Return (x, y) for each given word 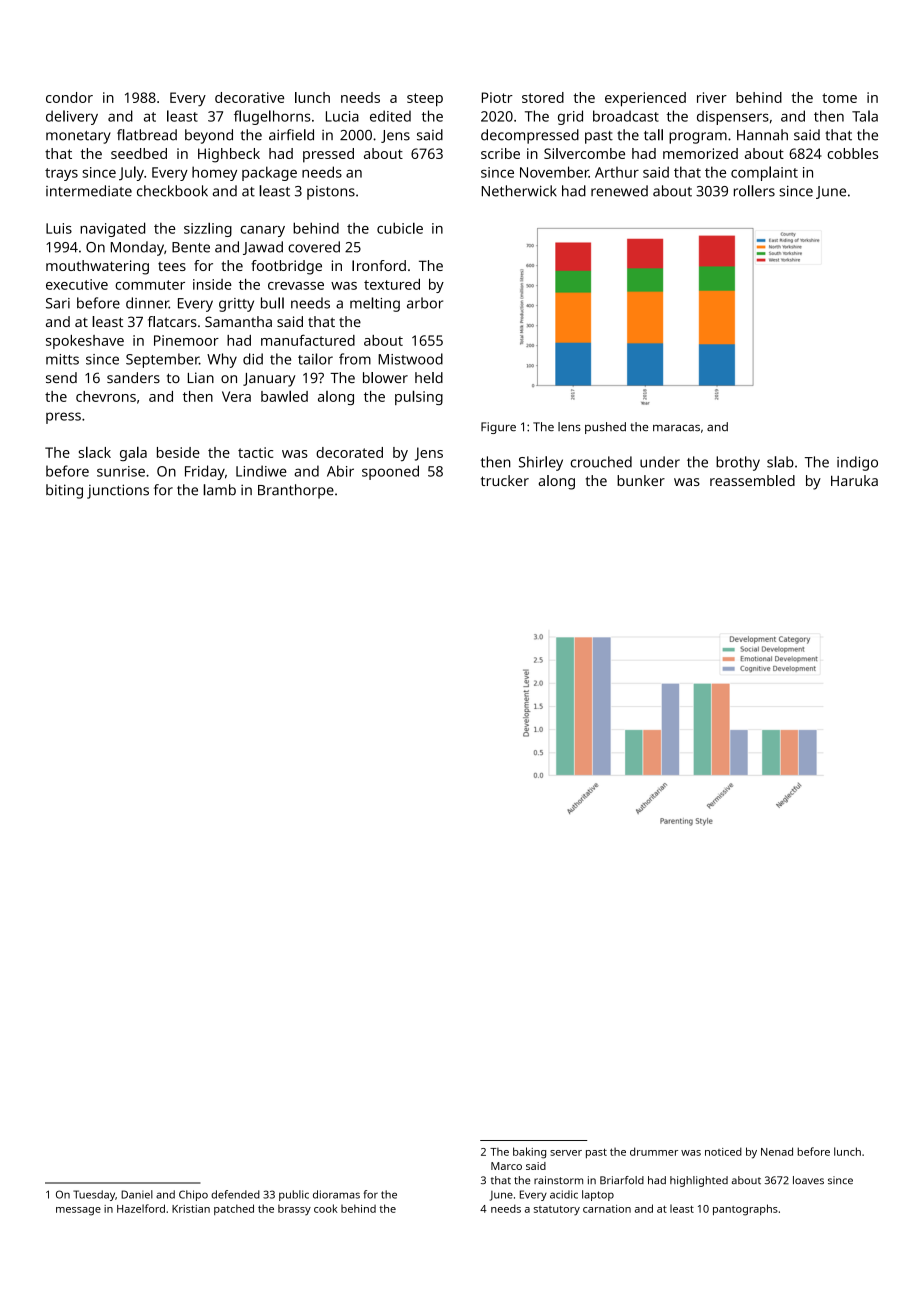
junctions (118, 491)
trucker (505, 480)
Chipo (193, 1195)
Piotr (497, 97)
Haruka (854, 480)
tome (839, 98)
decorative (249, 97)
